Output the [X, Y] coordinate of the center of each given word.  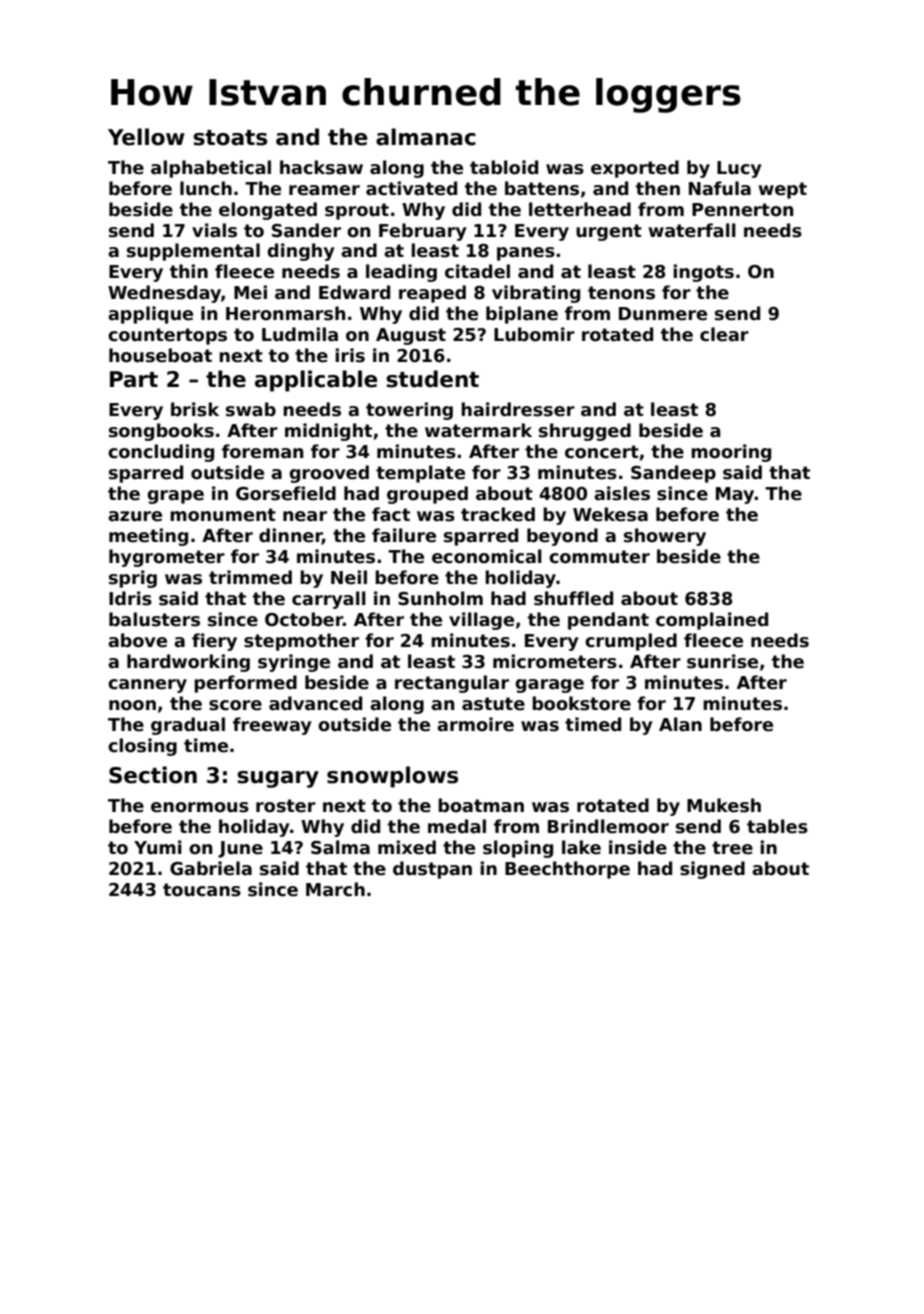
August [411, 336]
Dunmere [663, 314]
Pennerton [743, 210]
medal [457, 826]
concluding [161, 453]
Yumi [158, 847]
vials [214, 230]
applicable [316, 381]
